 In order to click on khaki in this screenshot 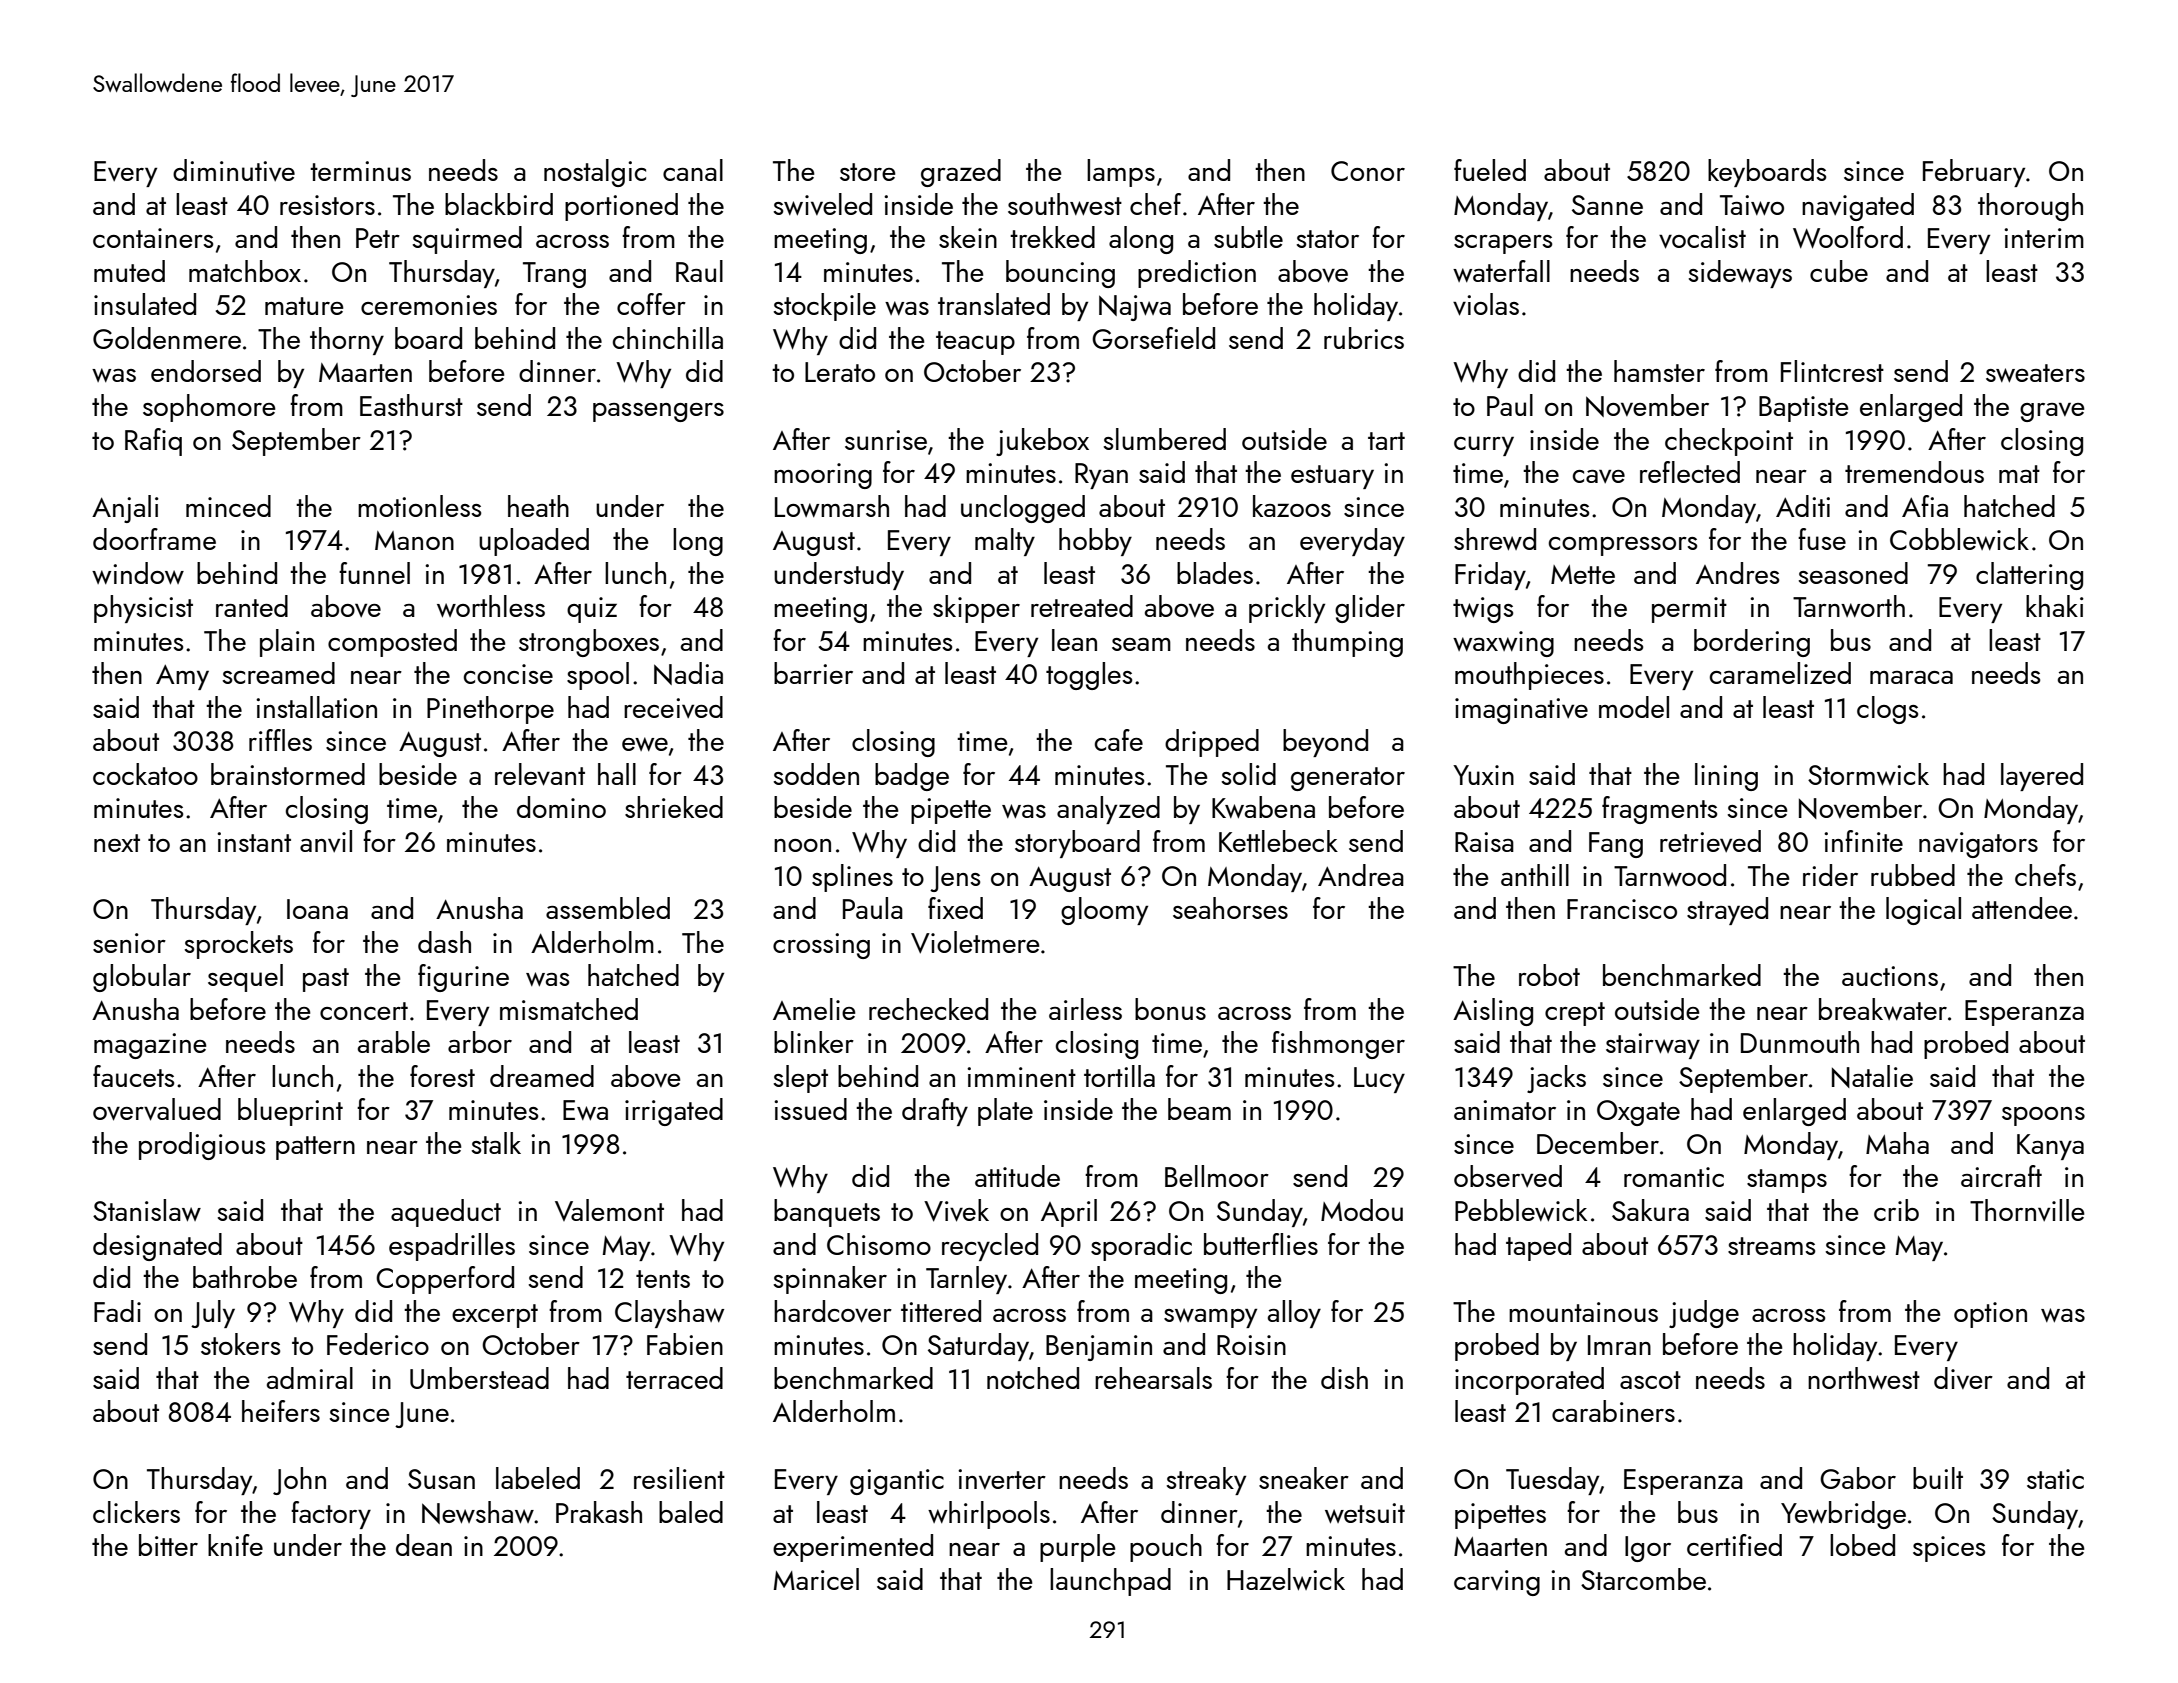, I will do `click(2055, 606)`.
